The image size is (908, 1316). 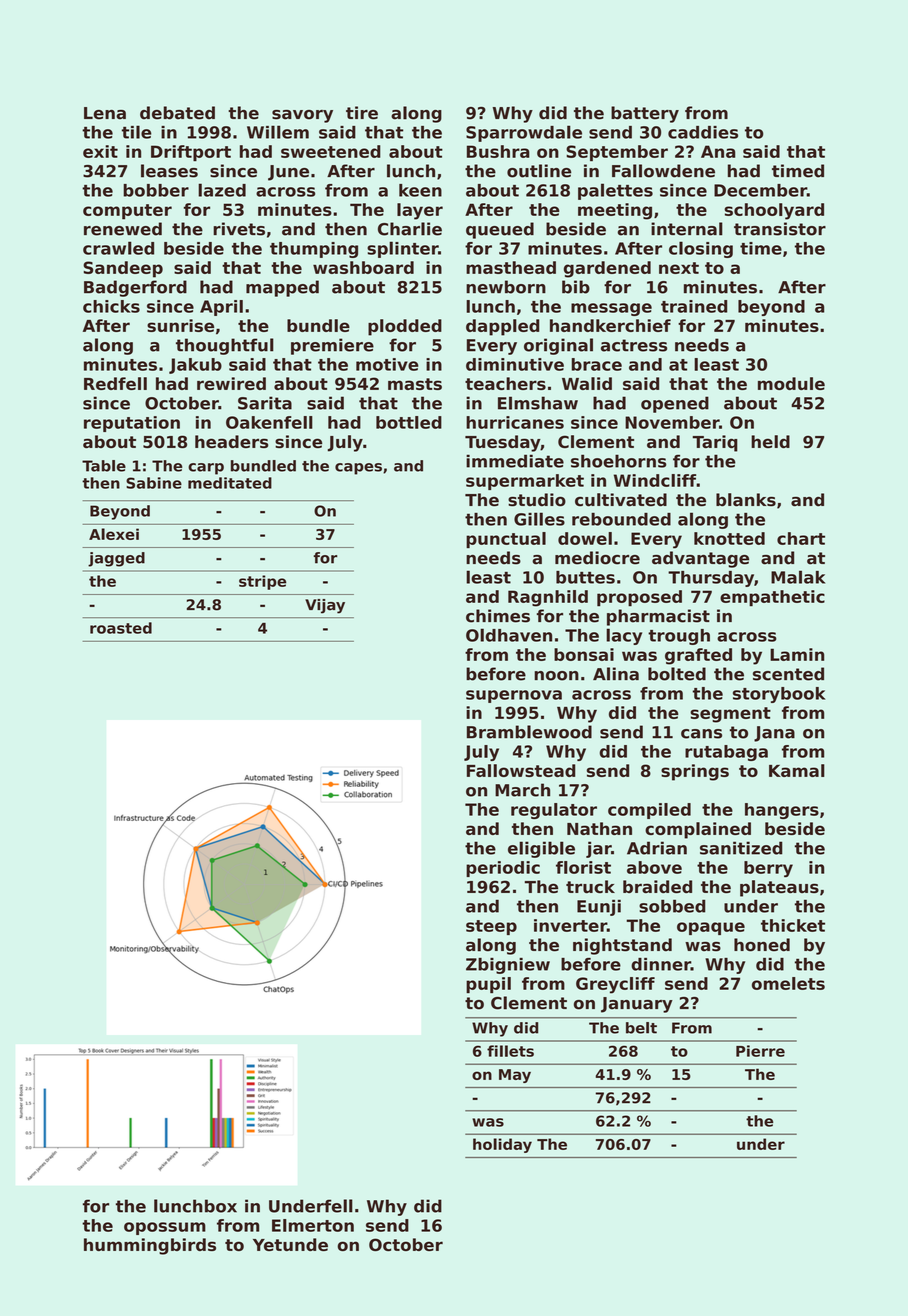 What do you see at coordinates (760, 1051) in the screenshot?
I see `Pierre` at bounding box center [760, 1051].
